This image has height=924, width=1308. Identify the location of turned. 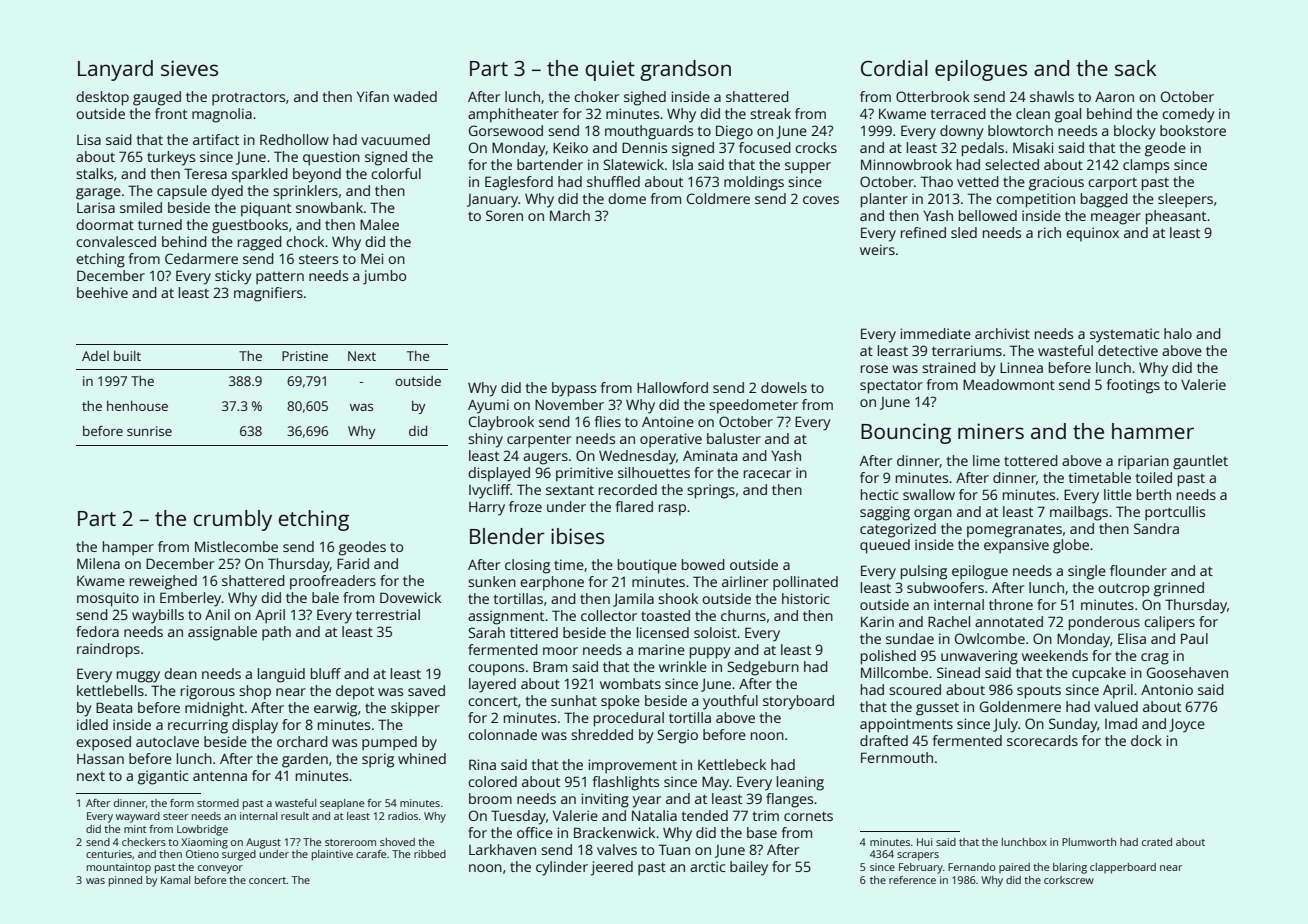
(160, 224).
